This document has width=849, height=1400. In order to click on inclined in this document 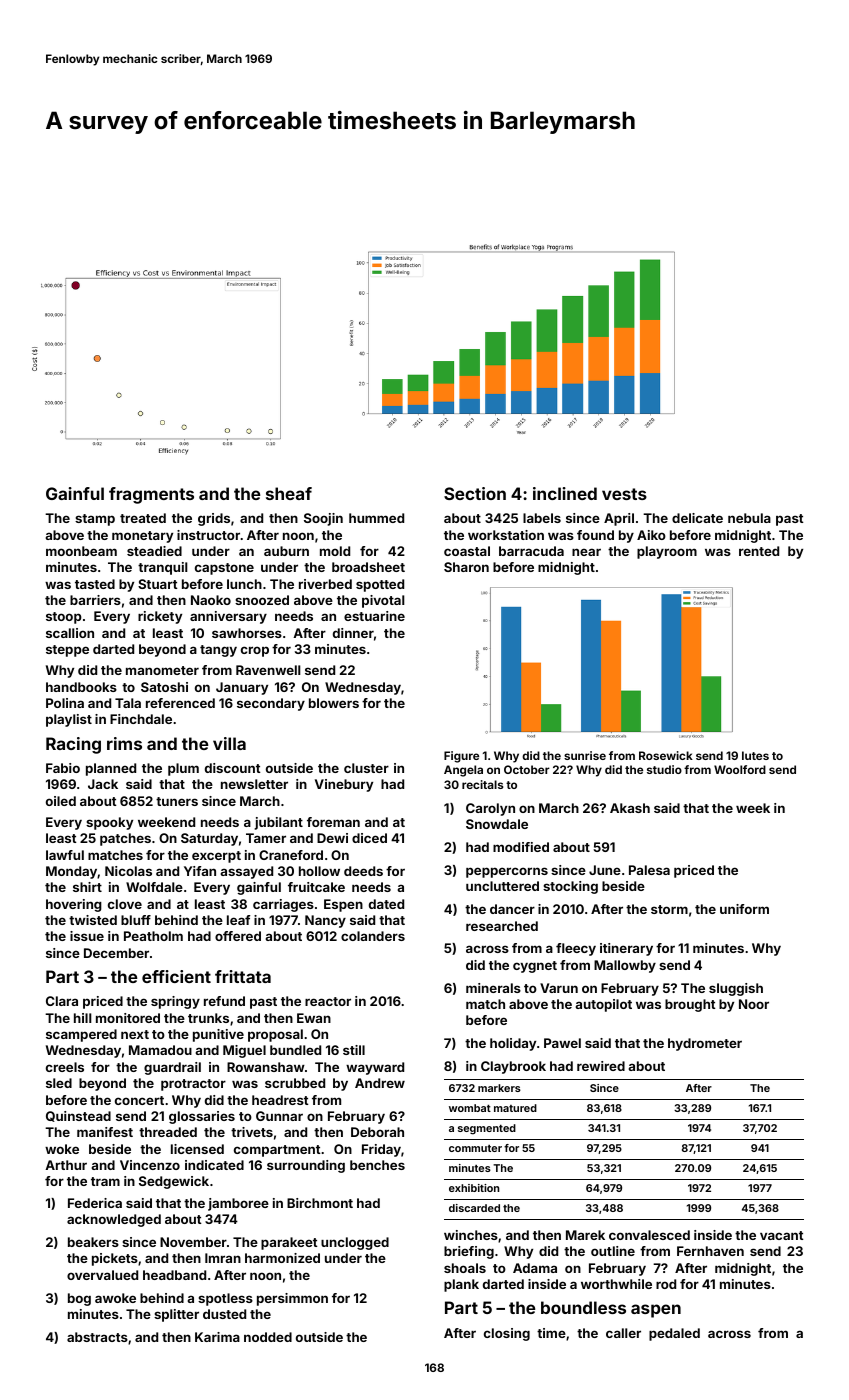, I will do `click(565, 493)`.
